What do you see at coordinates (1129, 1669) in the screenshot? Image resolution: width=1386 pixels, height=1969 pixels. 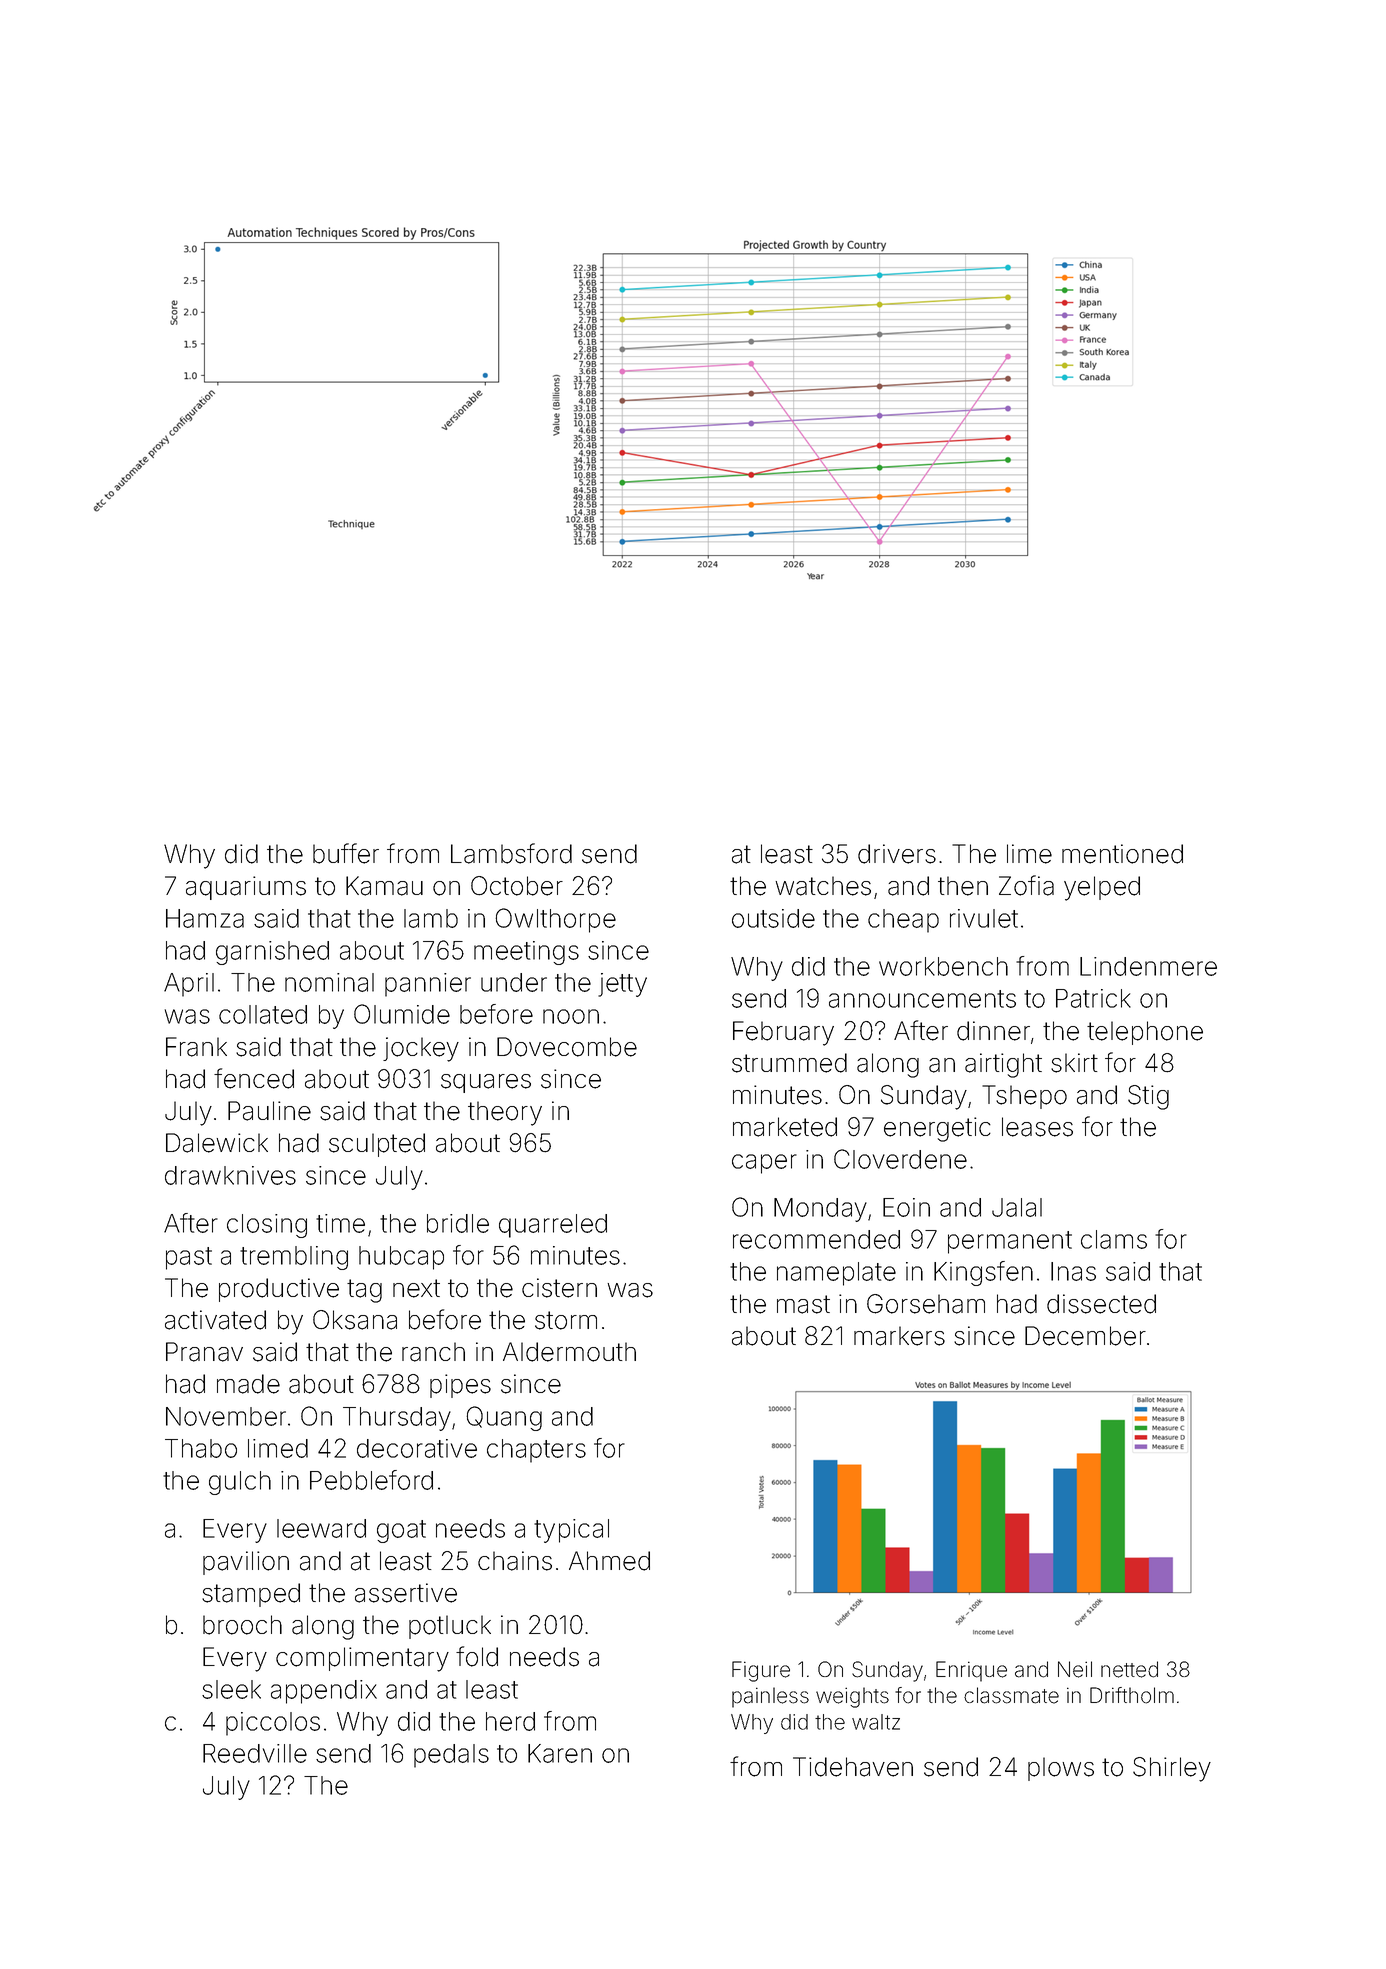 I see `netted` at bounding box center [1129, 1669].
